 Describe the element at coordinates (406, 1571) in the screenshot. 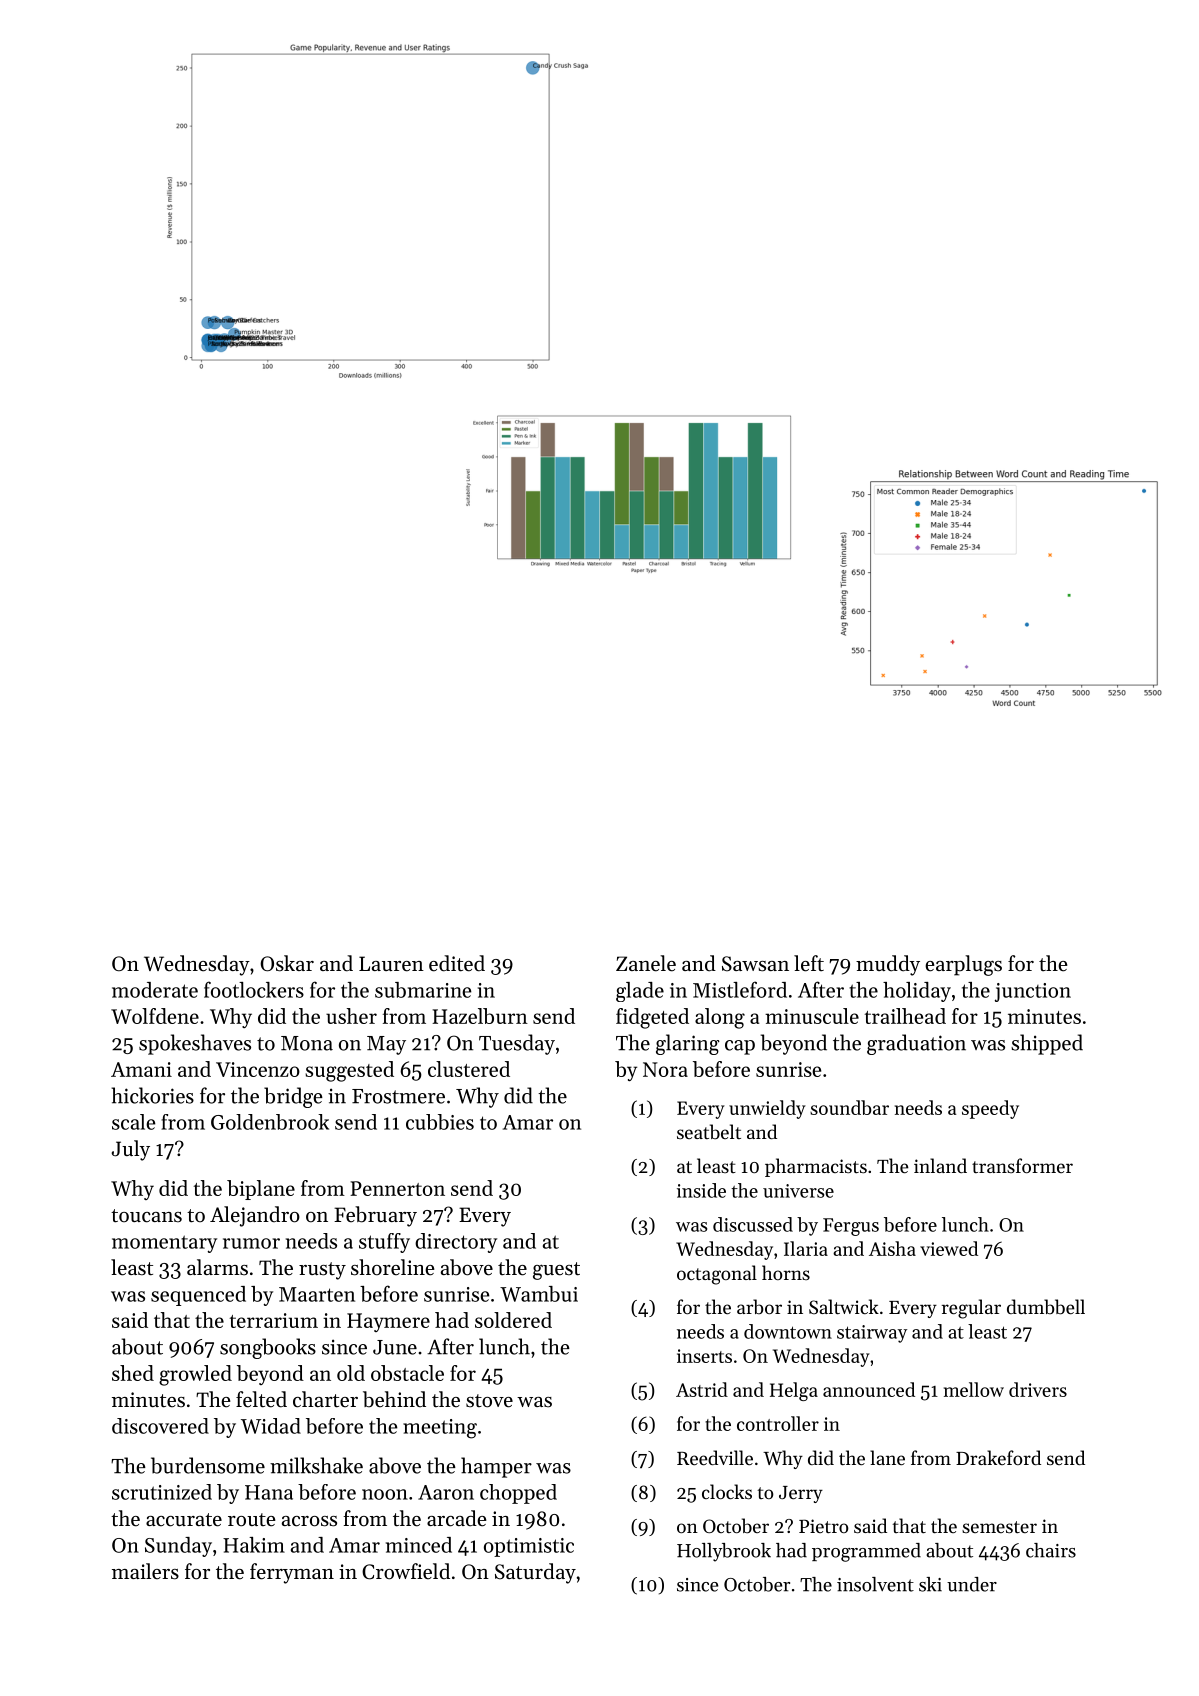

I see `Crowfield` at that location.
